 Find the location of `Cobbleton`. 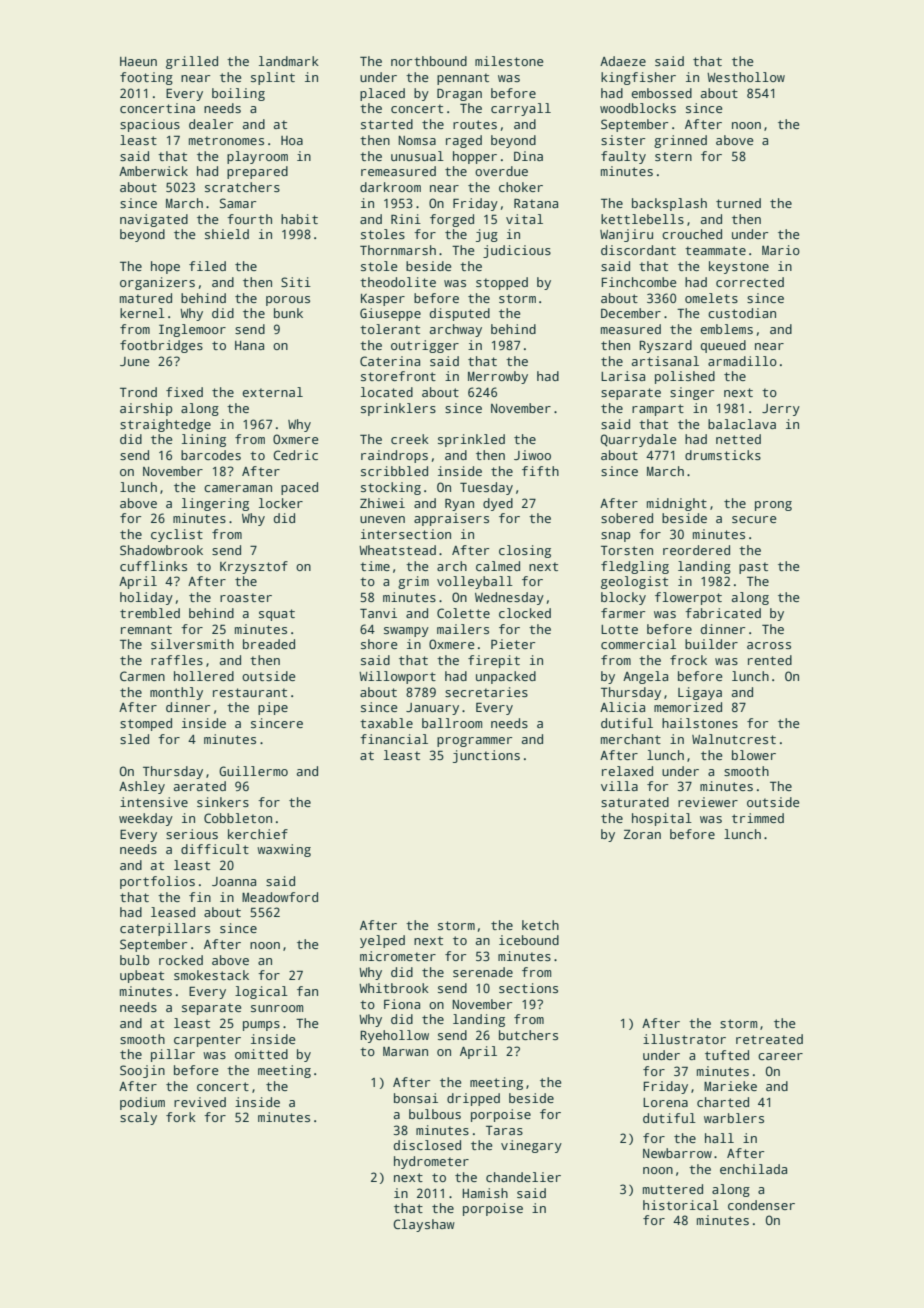

Cobbleton is located at coordinates (238, 818).
